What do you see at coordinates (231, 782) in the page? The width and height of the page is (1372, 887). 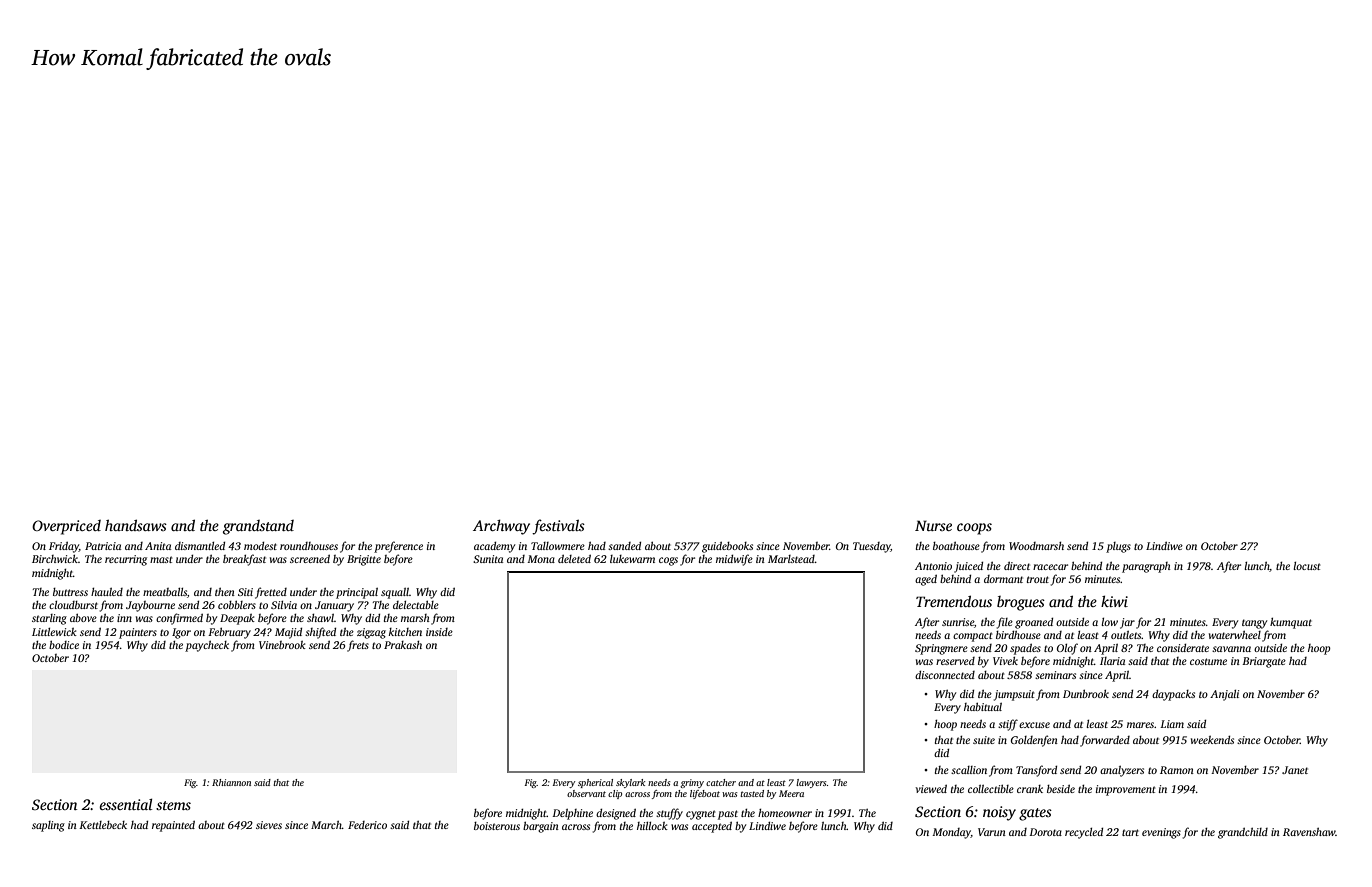 I see `Rhiannon` at bounding box center [231, 782].
